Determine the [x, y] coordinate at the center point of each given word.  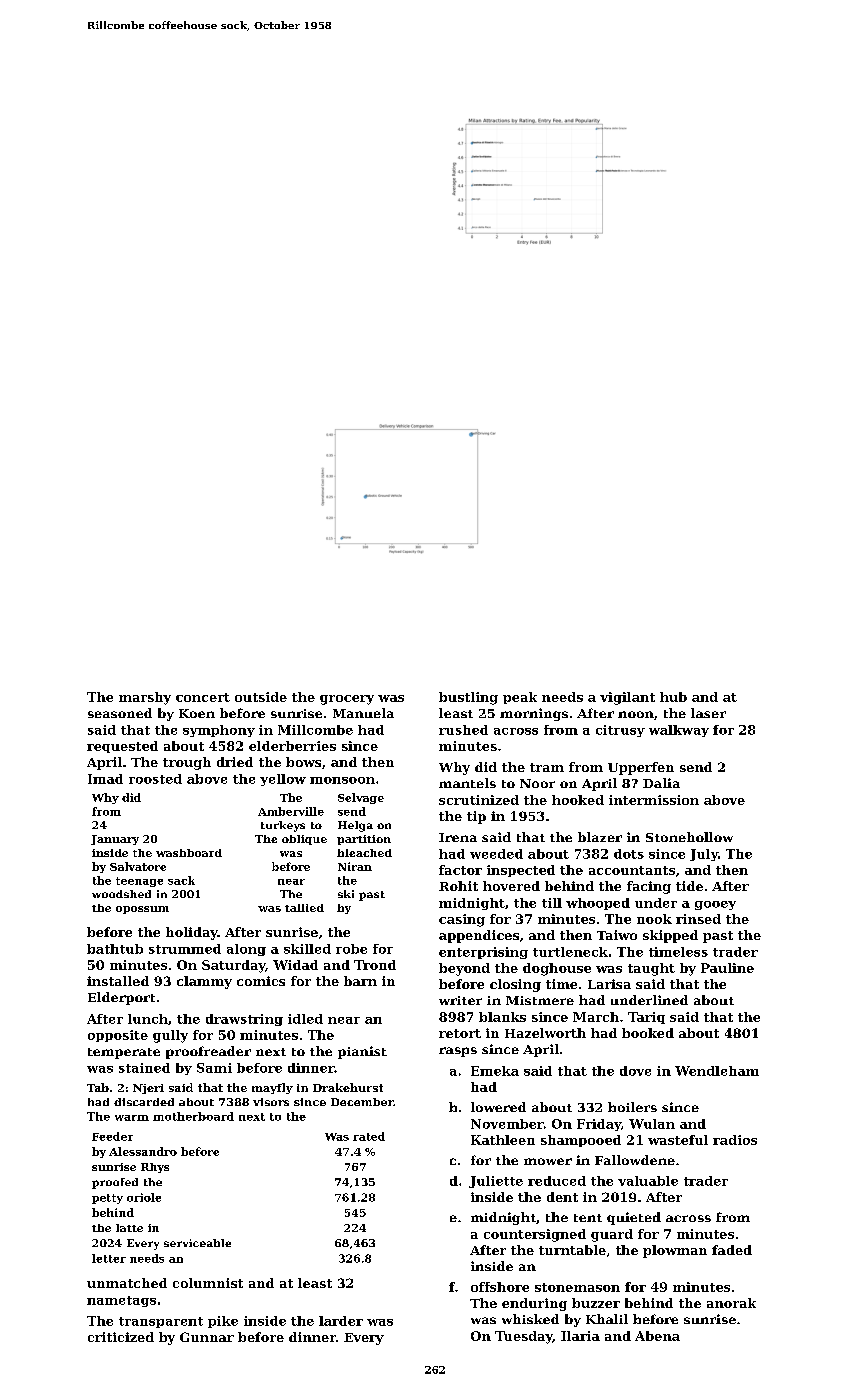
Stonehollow [689, 837]
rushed [463, 730]
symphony [219, 731]
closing [515, 985]
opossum [142, 910]
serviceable [197, 1243]
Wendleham [717, 1071]
